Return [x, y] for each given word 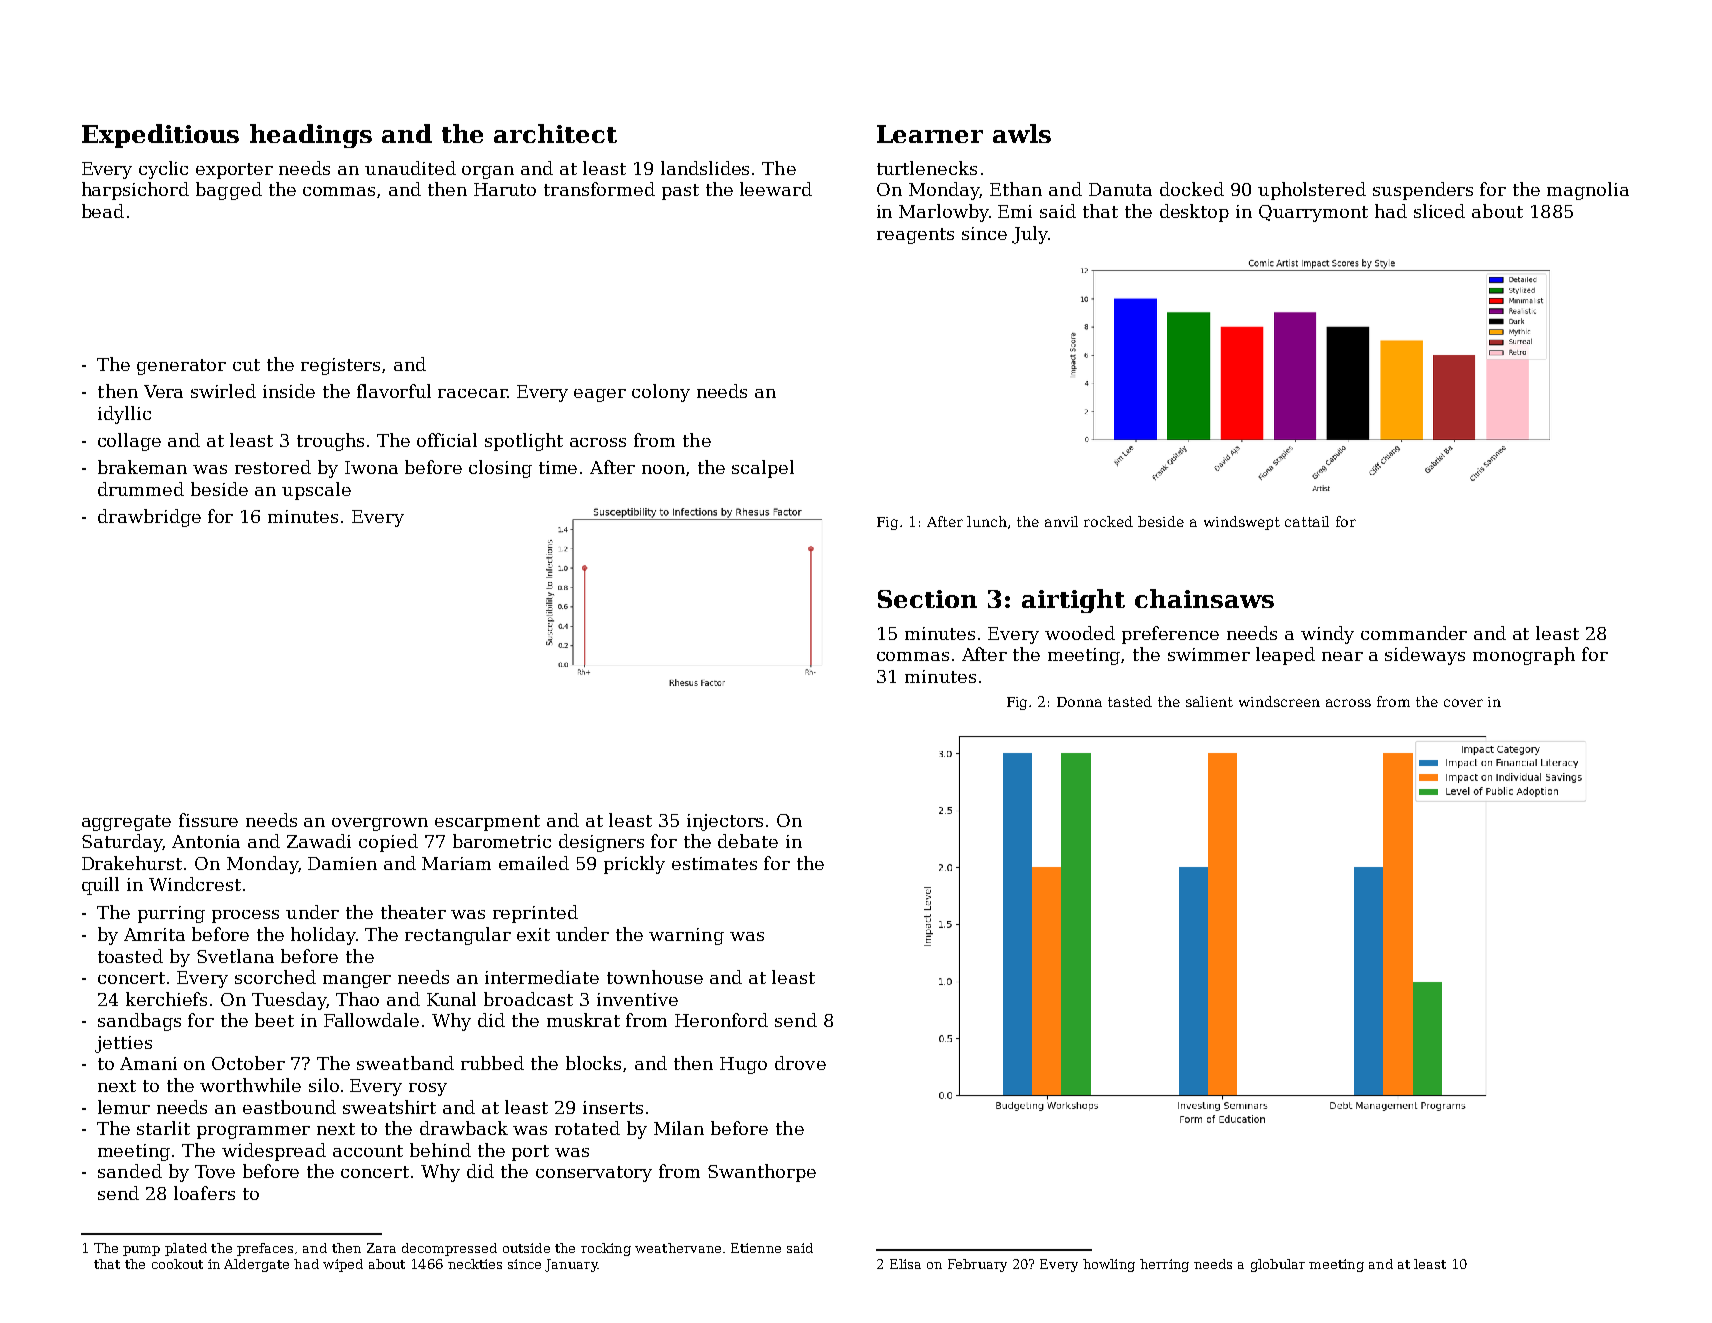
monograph [1524, 656]
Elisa [905, 1264]
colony [661, 393]
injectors [725, 822]
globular [1278, 1265]
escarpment [487, 823]
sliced [1439, 211]
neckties [475, 1264]
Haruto [505, 189]
